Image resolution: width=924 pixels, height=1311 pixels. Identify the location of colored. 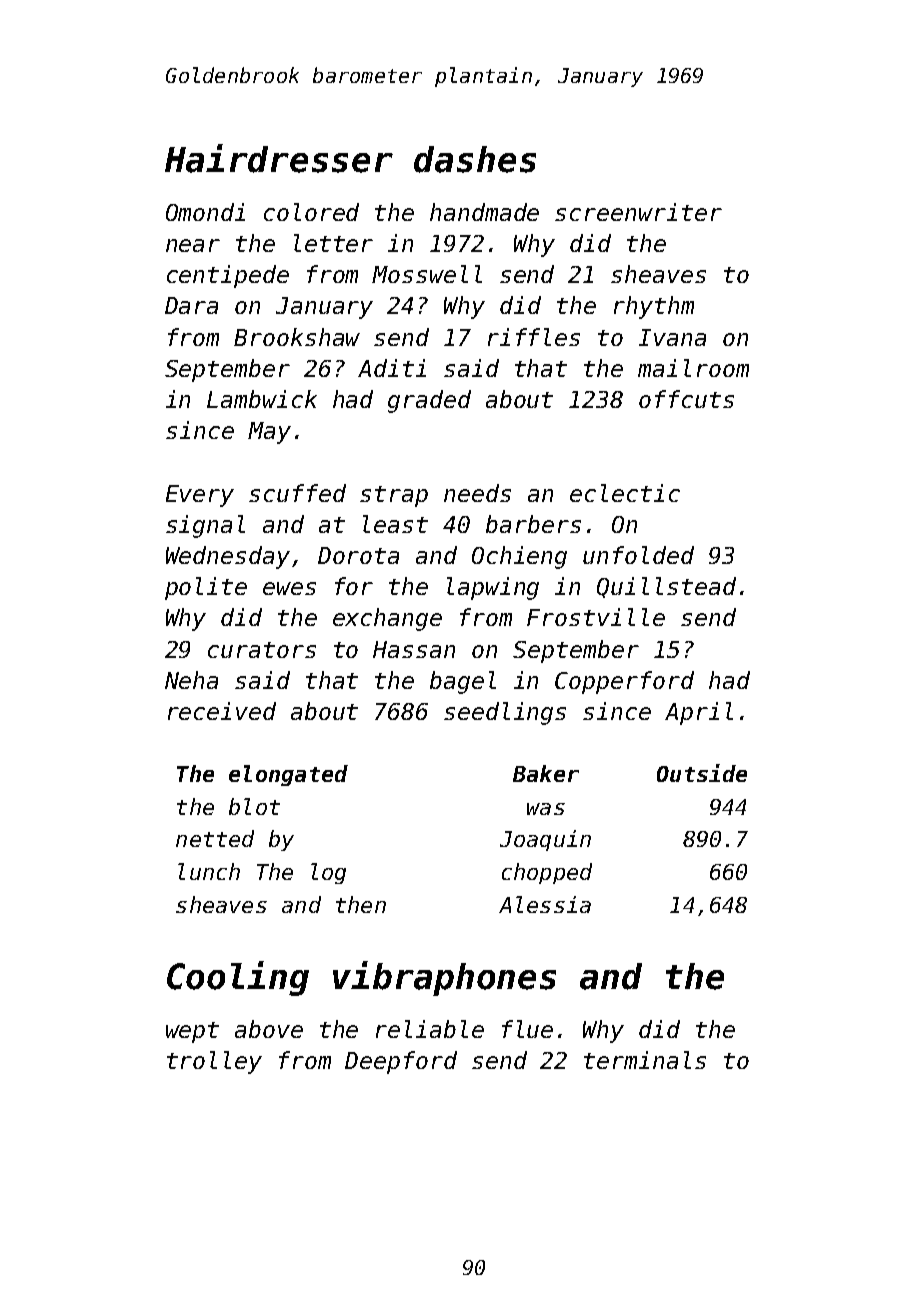
(311, 212).
